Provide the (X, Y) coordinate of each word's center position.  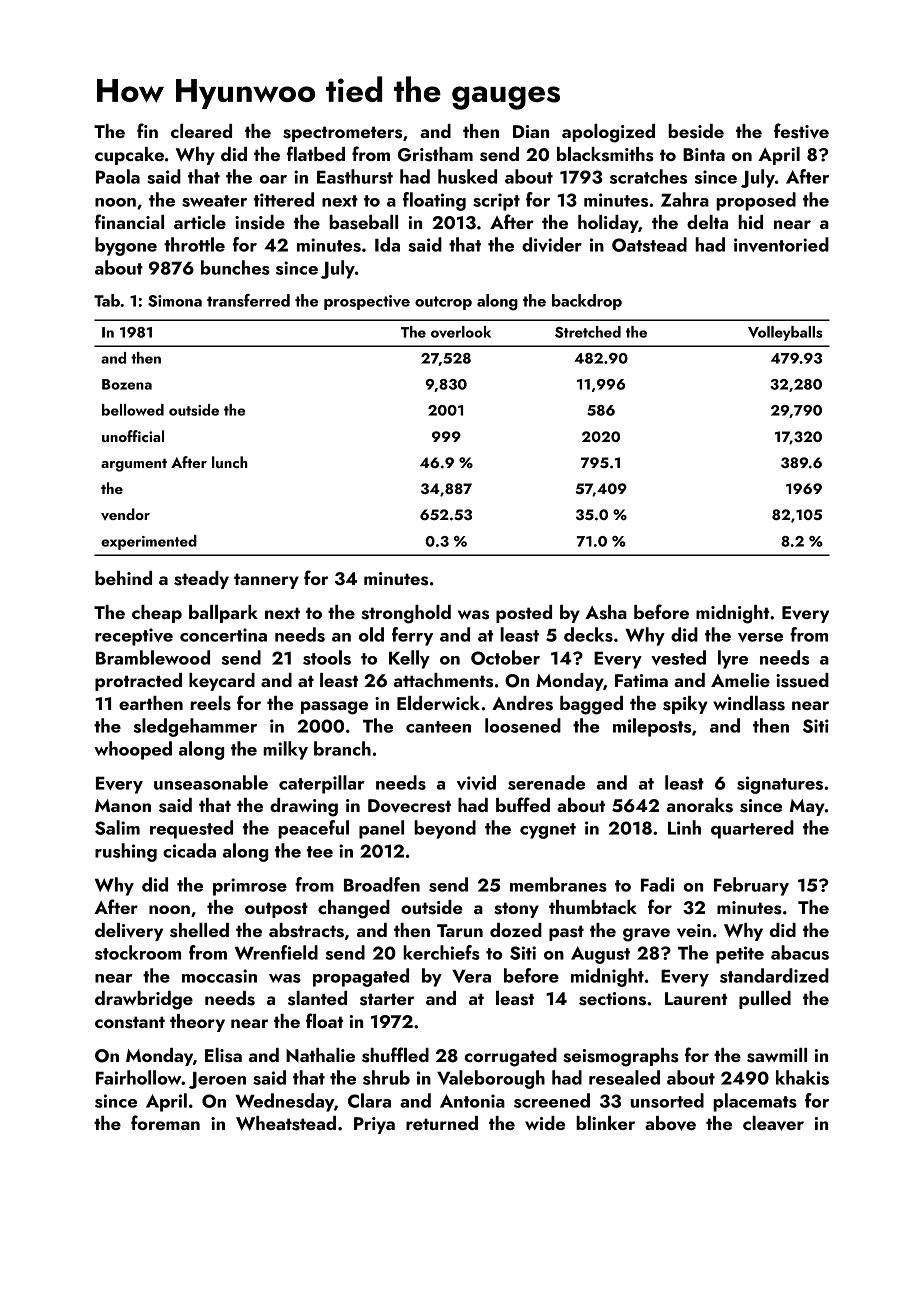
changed (354, 909)
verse (760, 637)
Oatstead (649, 244)
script (496, 202)
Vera (471, 976)
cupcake (129, 156)
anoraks (700, 805)
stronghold (406, 614)
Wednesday (284, 1102)
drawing (304, 807)
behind (123, 578)
